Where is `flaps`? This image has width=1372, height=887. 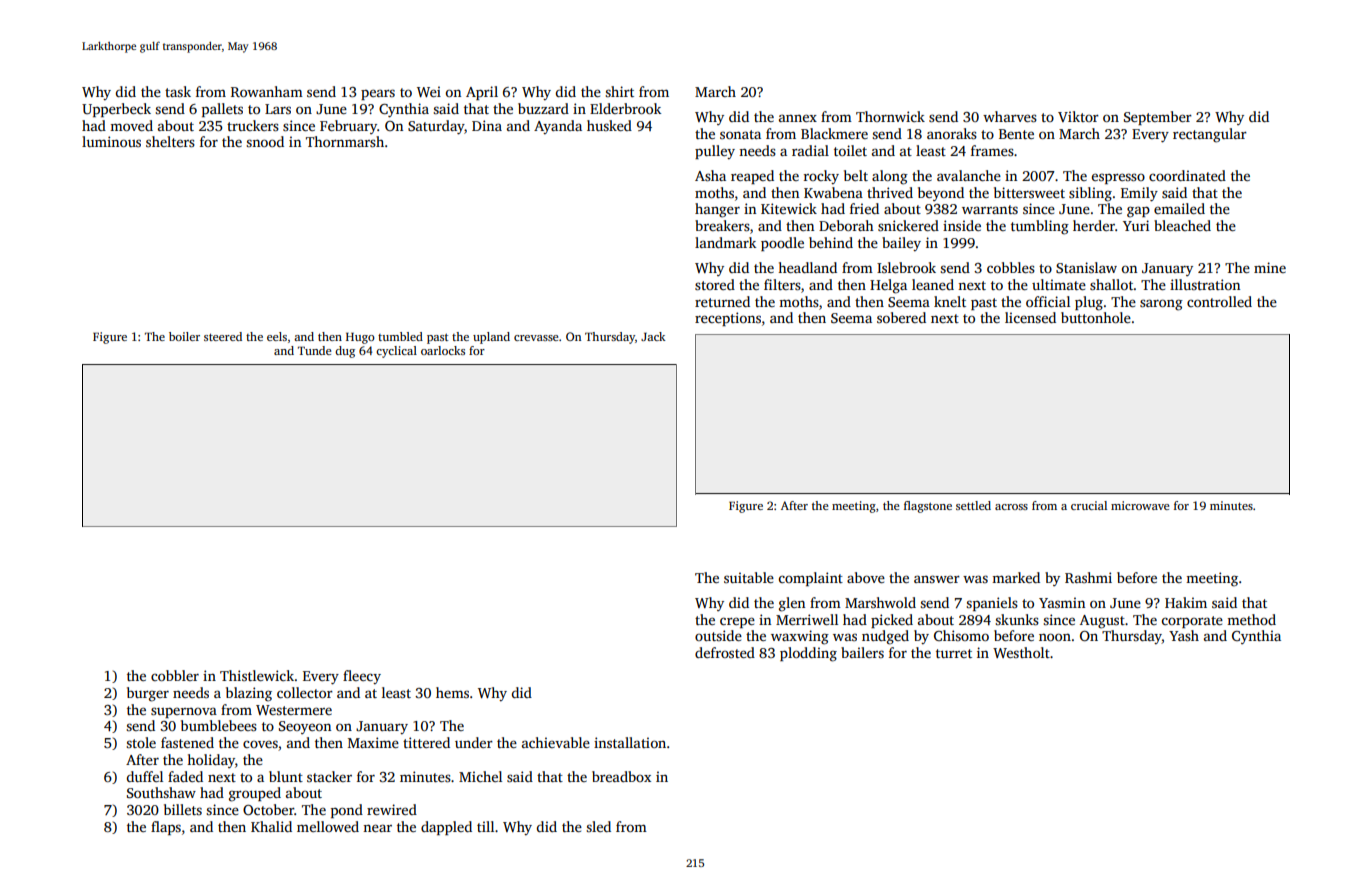
flaps is located at coordinates (166, 828).
